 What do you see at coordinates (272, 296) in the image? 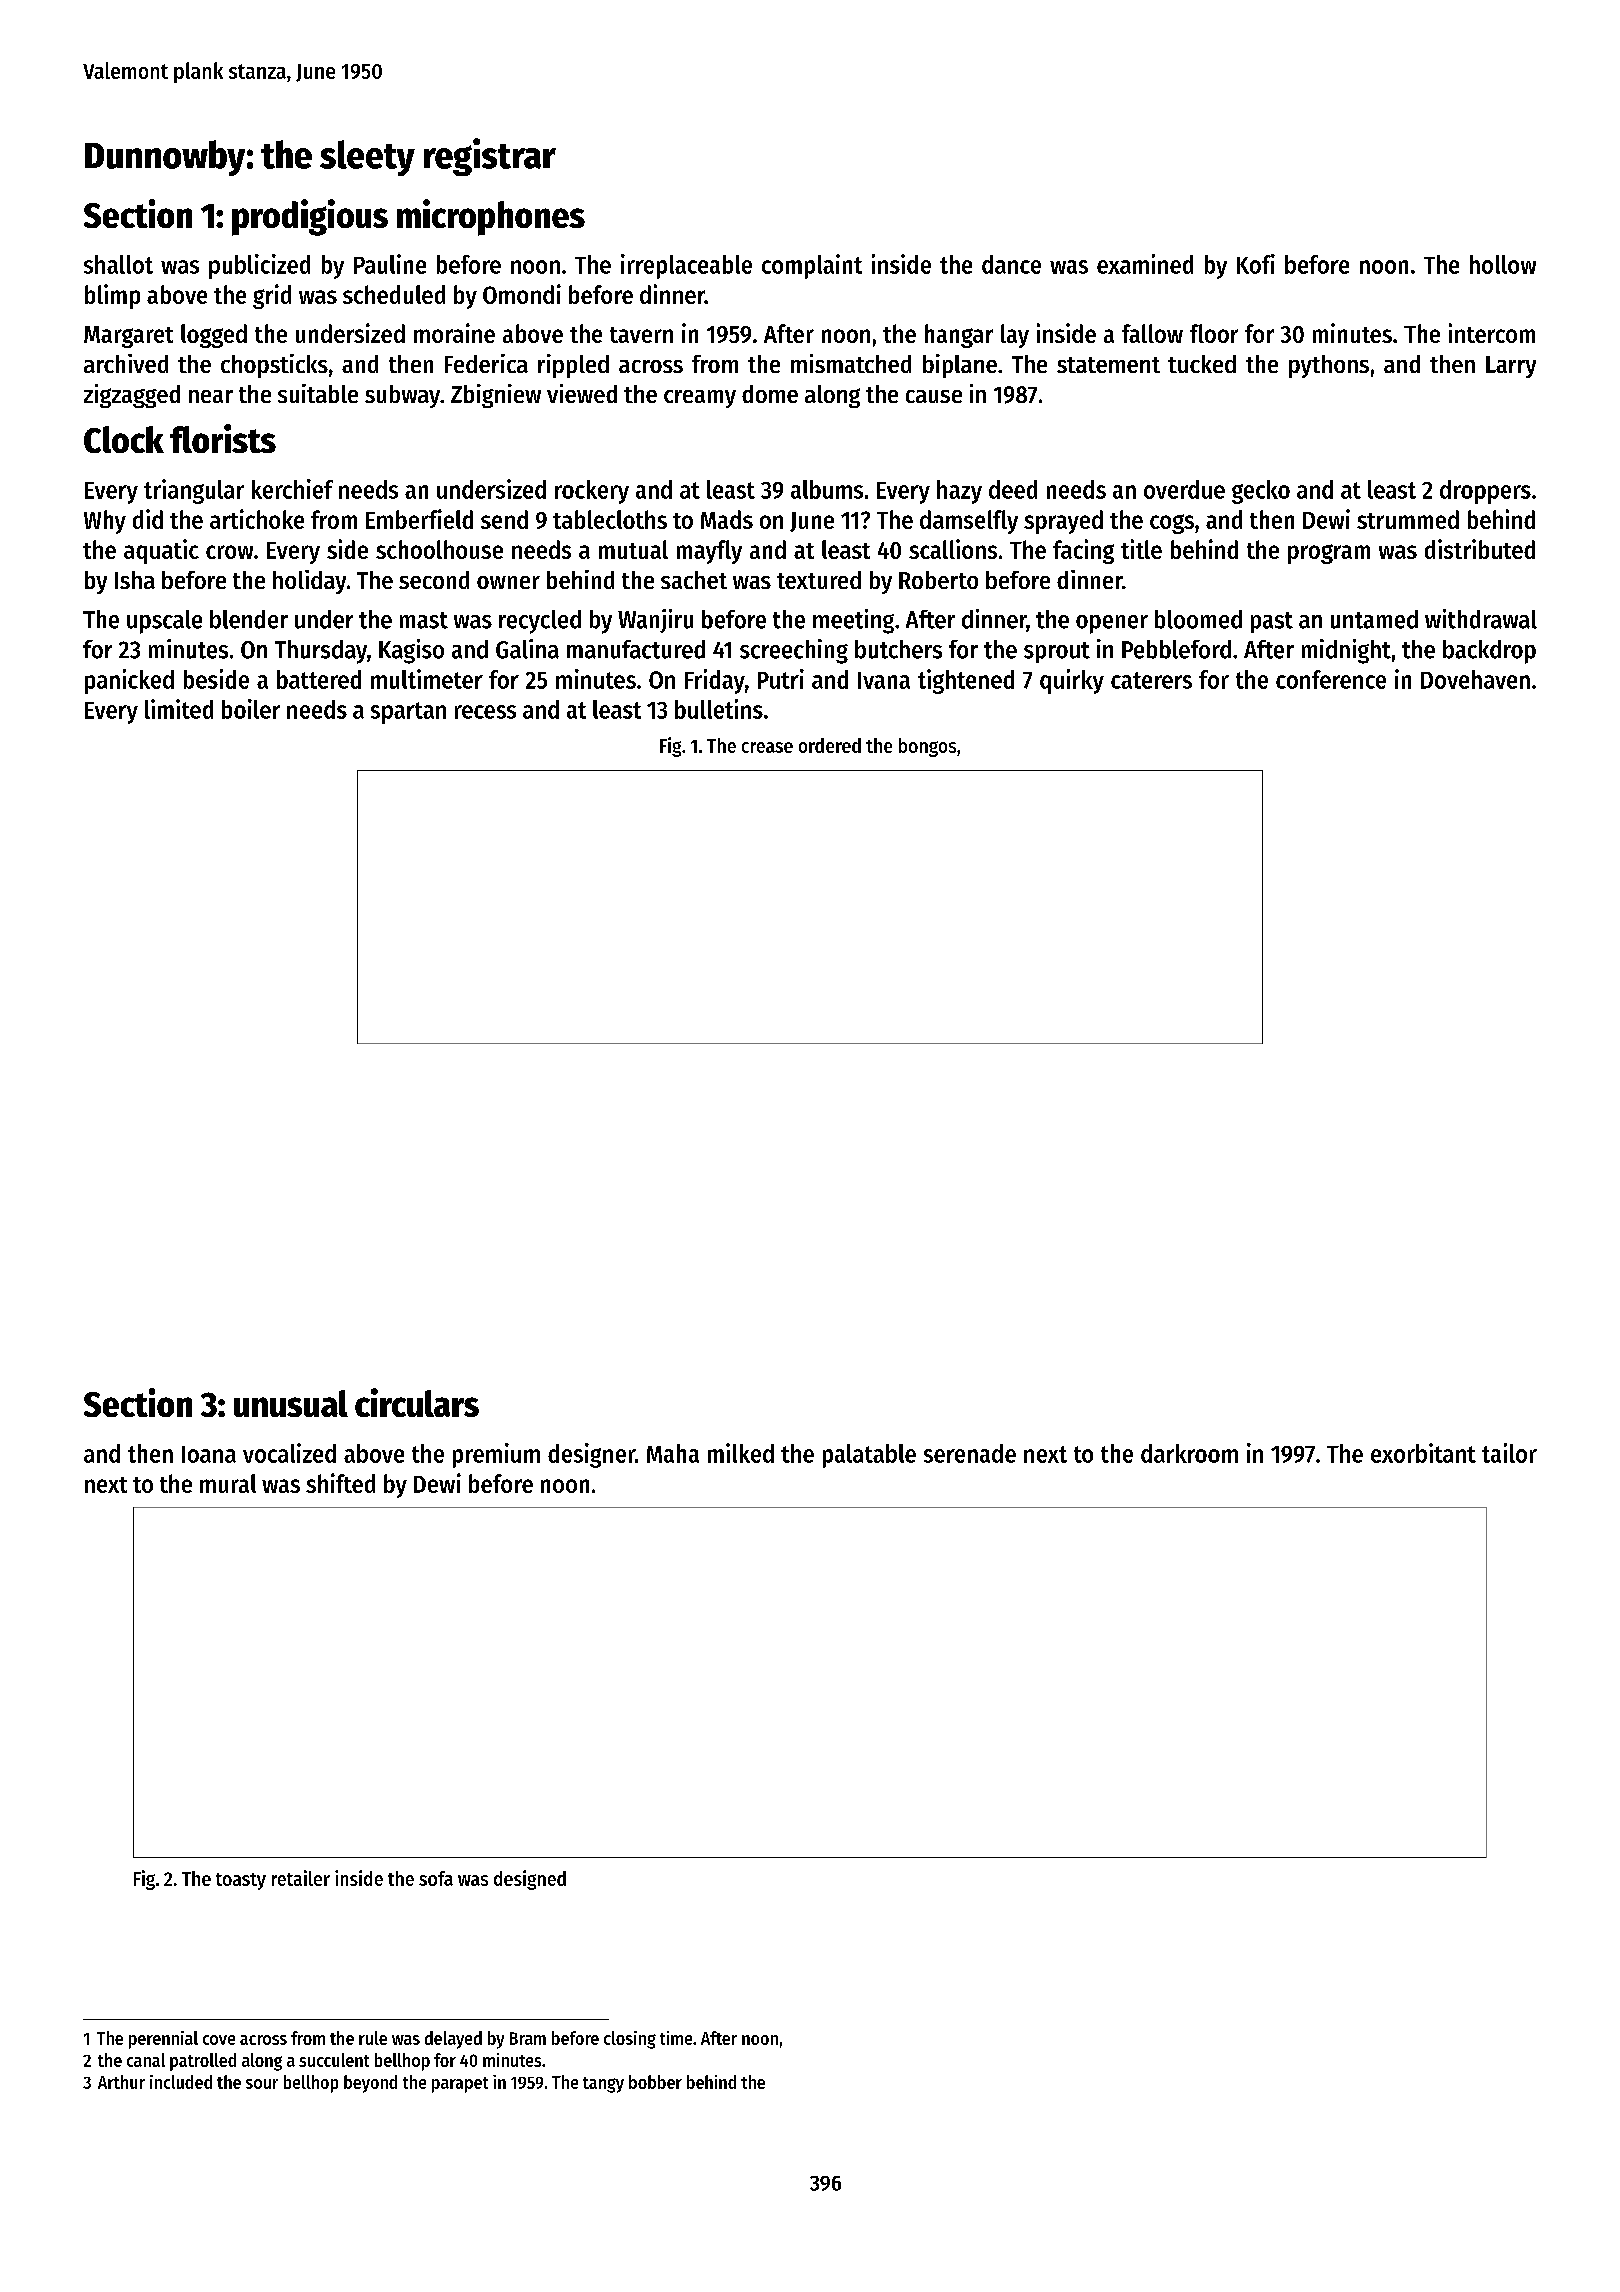
I see `grid` at bounding box center [272, 296].
